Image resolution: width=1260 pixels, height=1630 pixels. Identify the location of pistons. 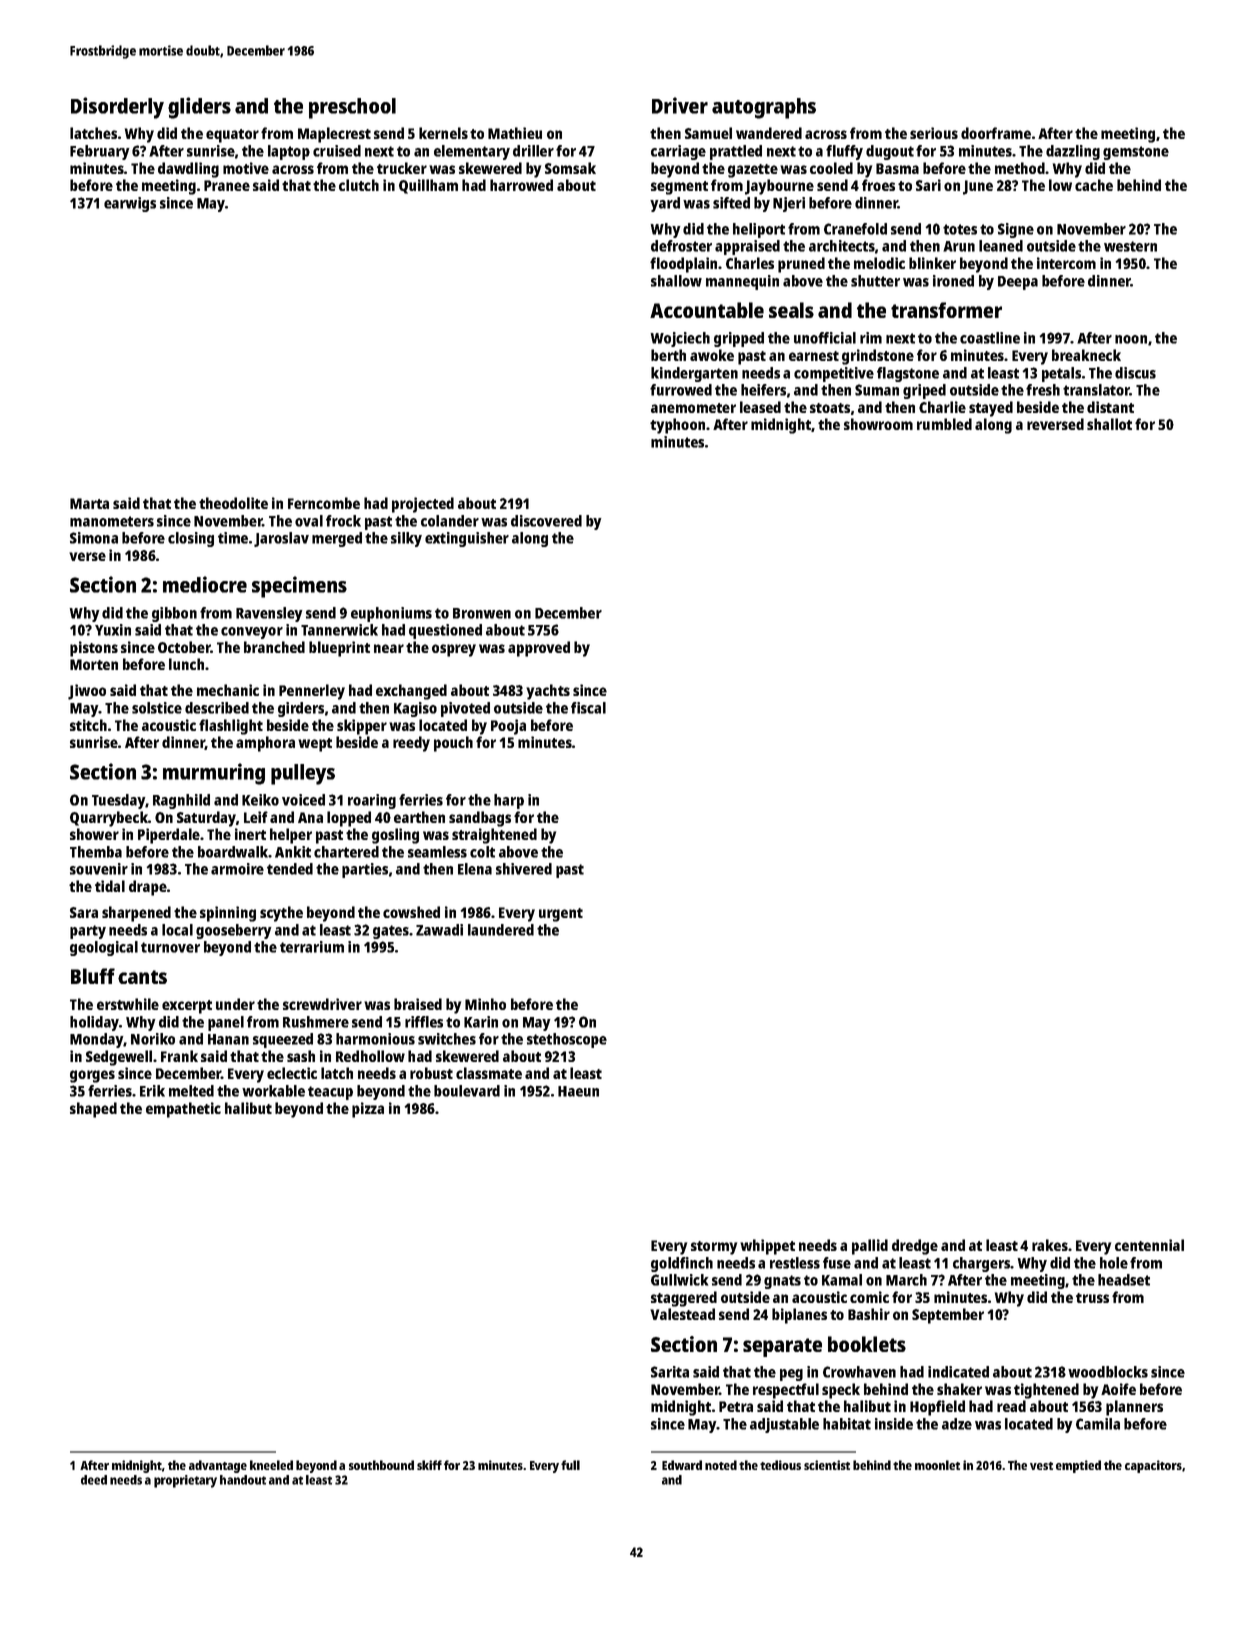
(94, 649).
